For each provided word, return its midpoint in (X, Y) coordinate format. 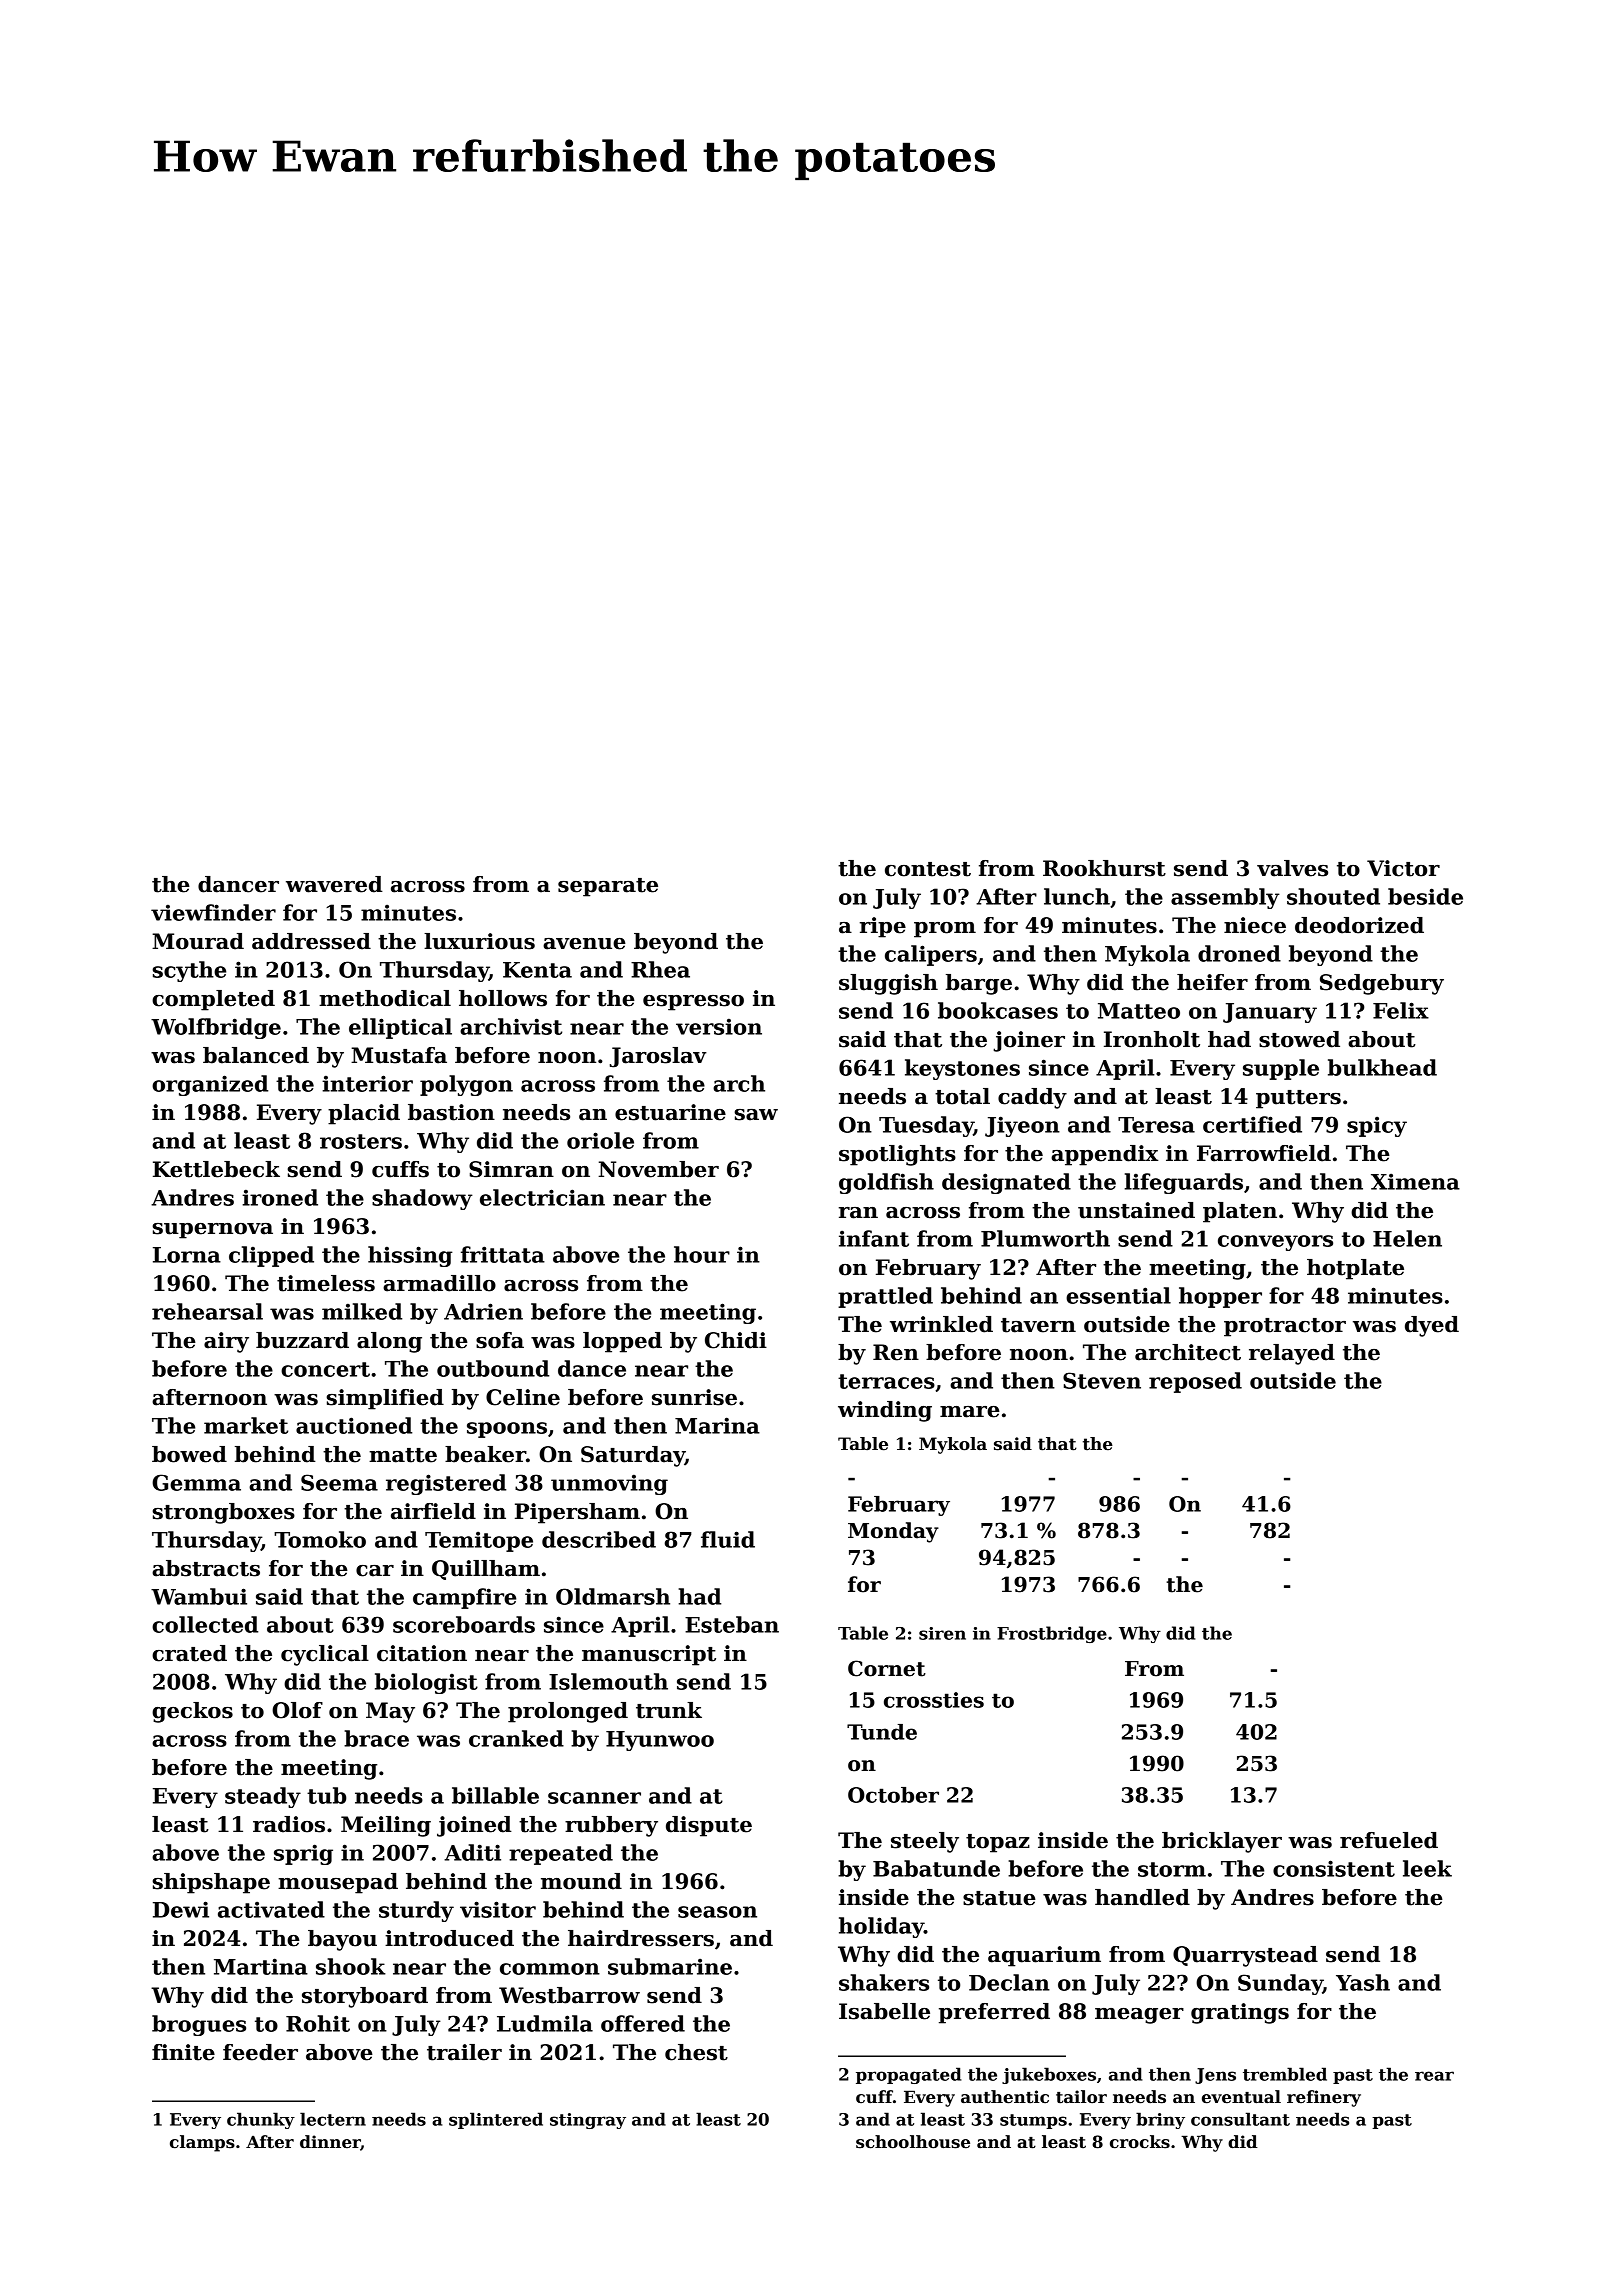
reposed (1195, 1382)
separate (608, 887)
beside (1425, 896)
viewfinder (213, 912)
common (550, 1969)
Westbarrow (569, 1995)
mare (970, 1412)
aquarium (1044, 1956)
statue (999, 1898)
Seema (339, 1482)
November (658, 1169)
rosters (361, 1141)
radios (289, 1824)
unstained (1136, 1210)
